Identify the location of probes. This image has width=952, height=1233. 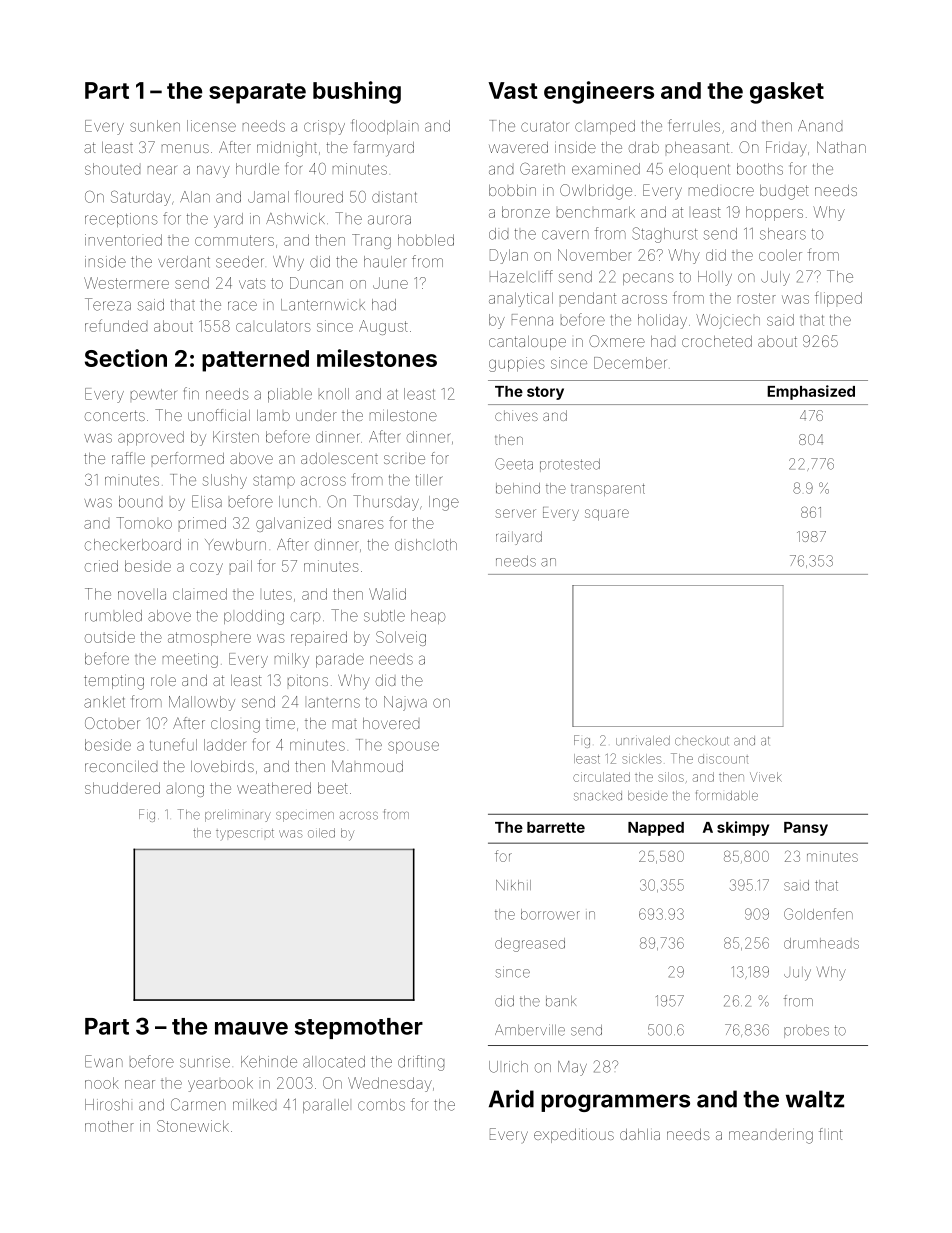
(806, 1031).
